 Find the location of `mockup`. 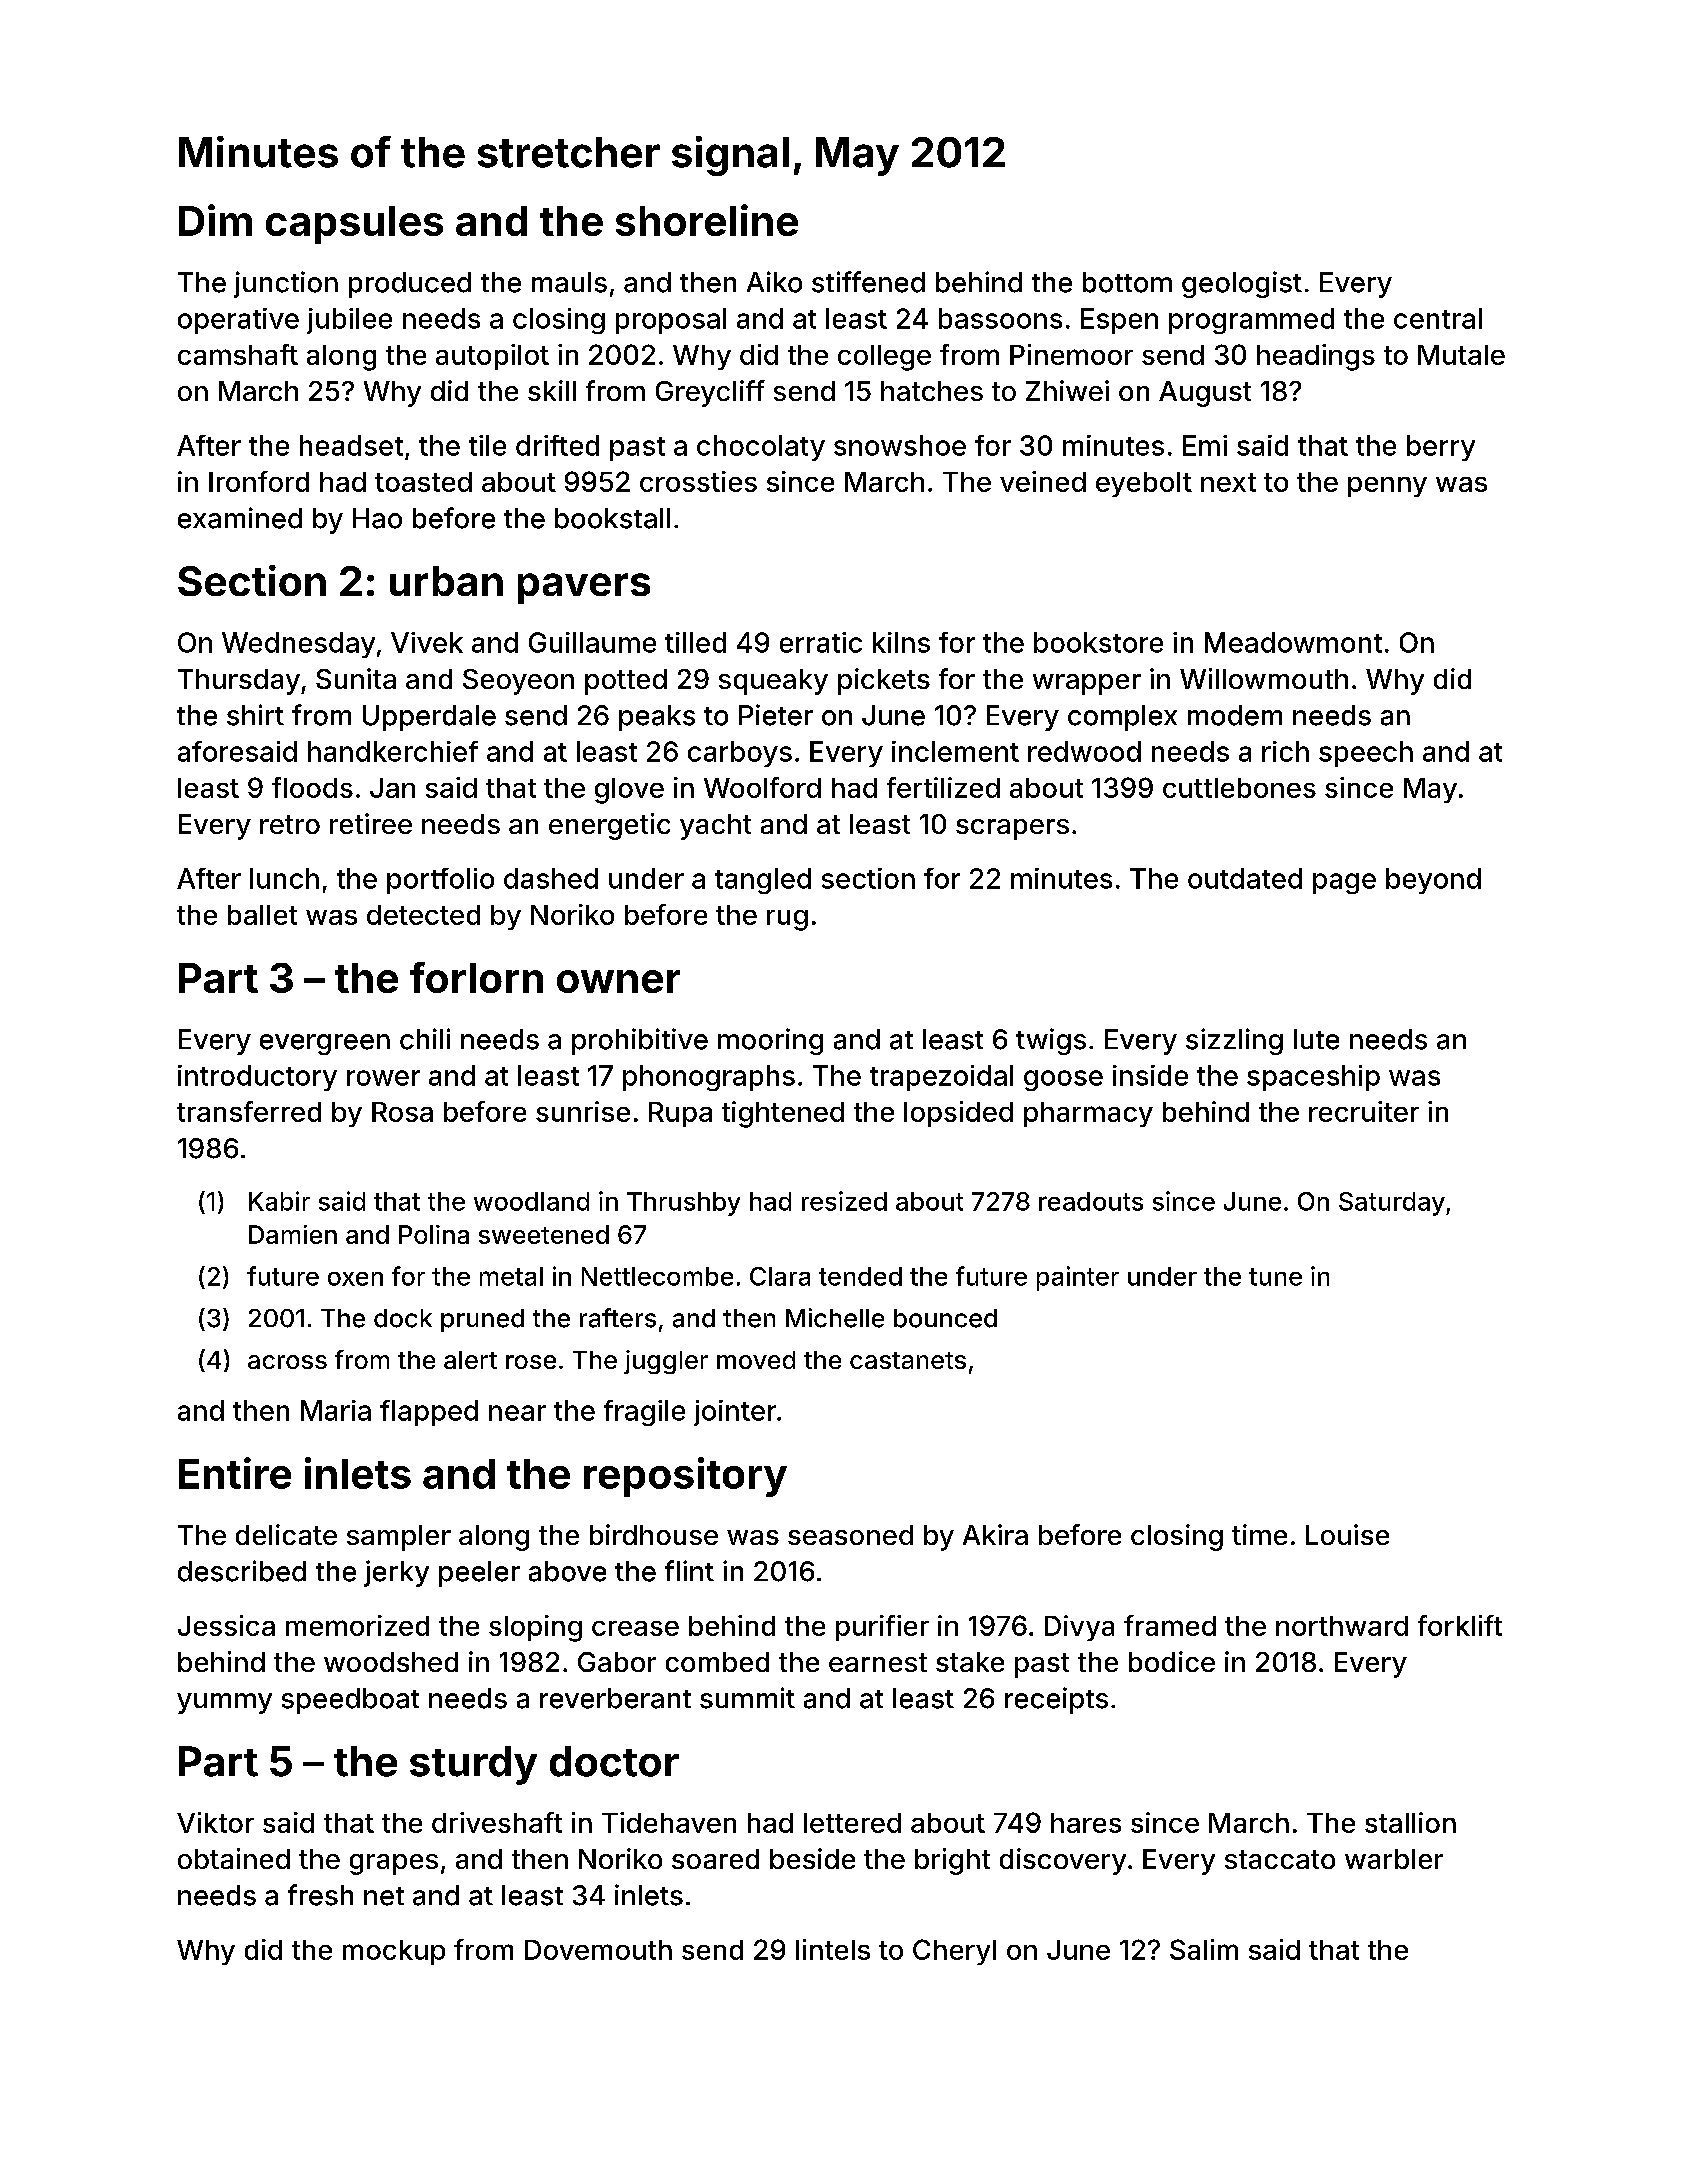

mockup is located at coordinates (394, 1952).
